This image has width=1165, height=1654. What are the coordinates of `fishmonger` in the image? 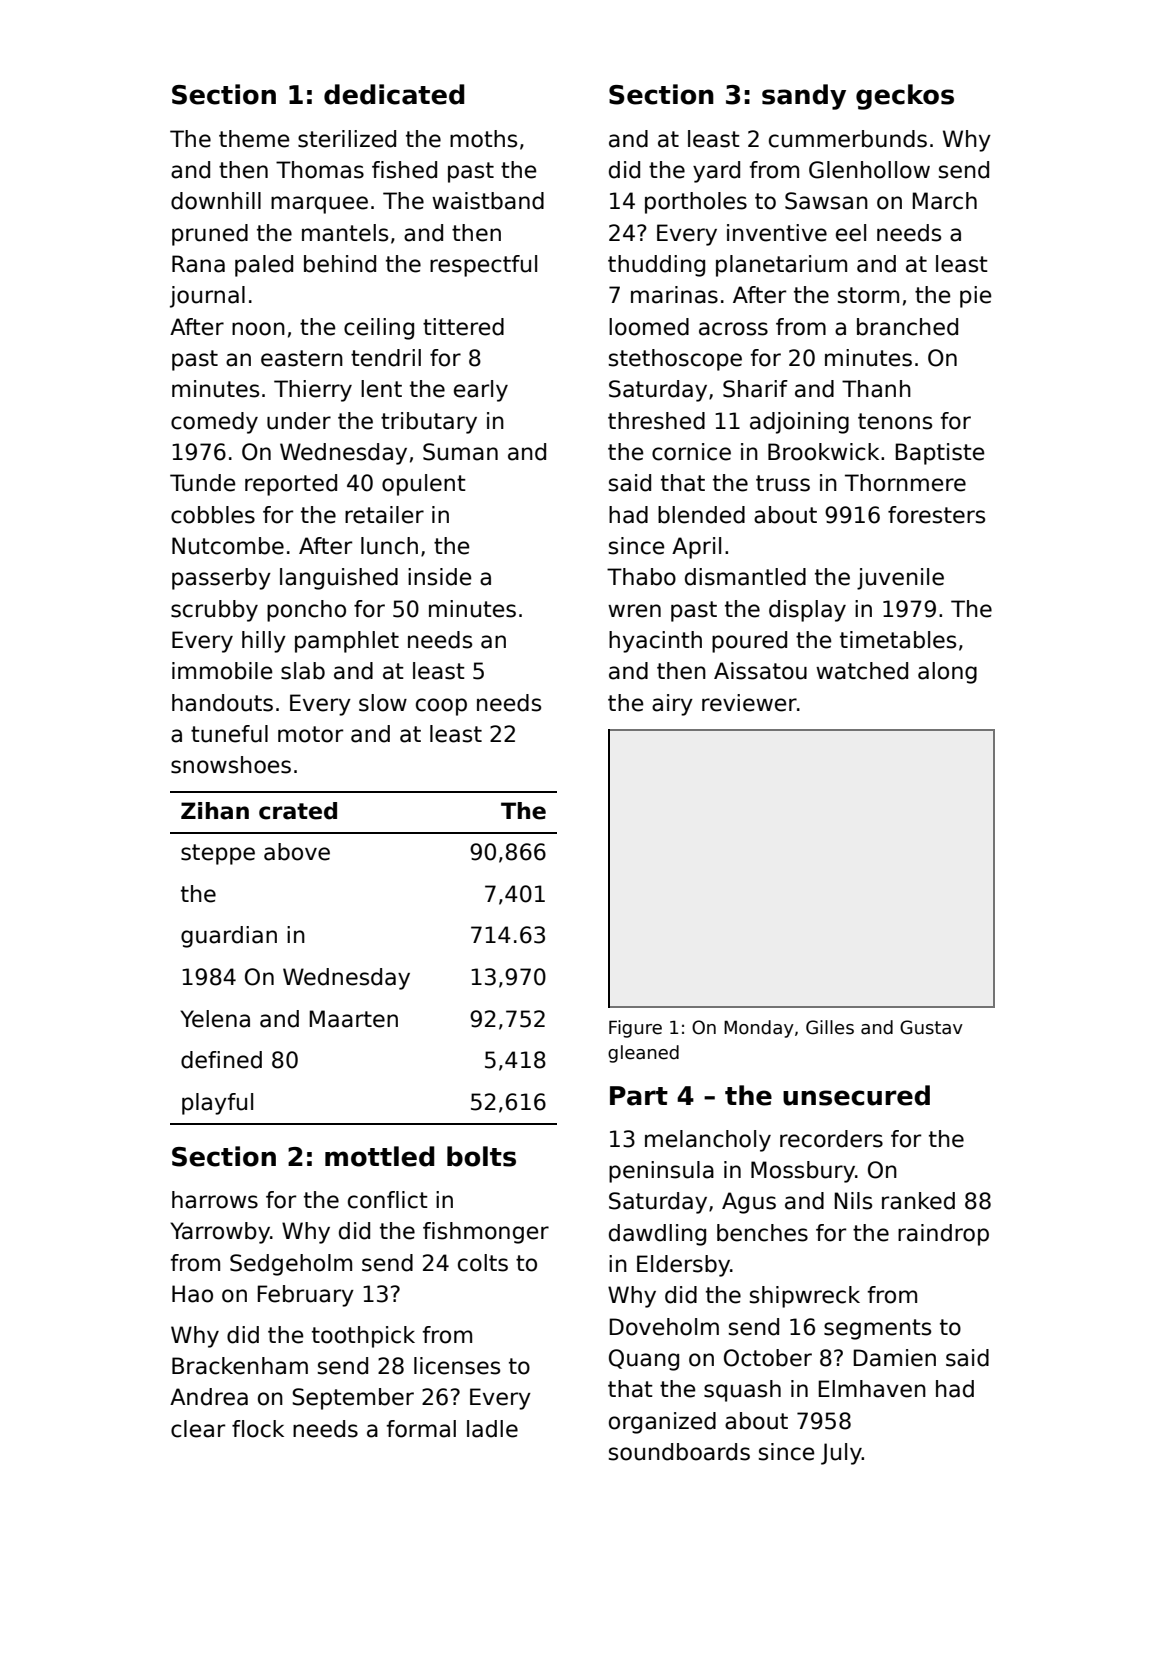 It's located at (486, 1233).
